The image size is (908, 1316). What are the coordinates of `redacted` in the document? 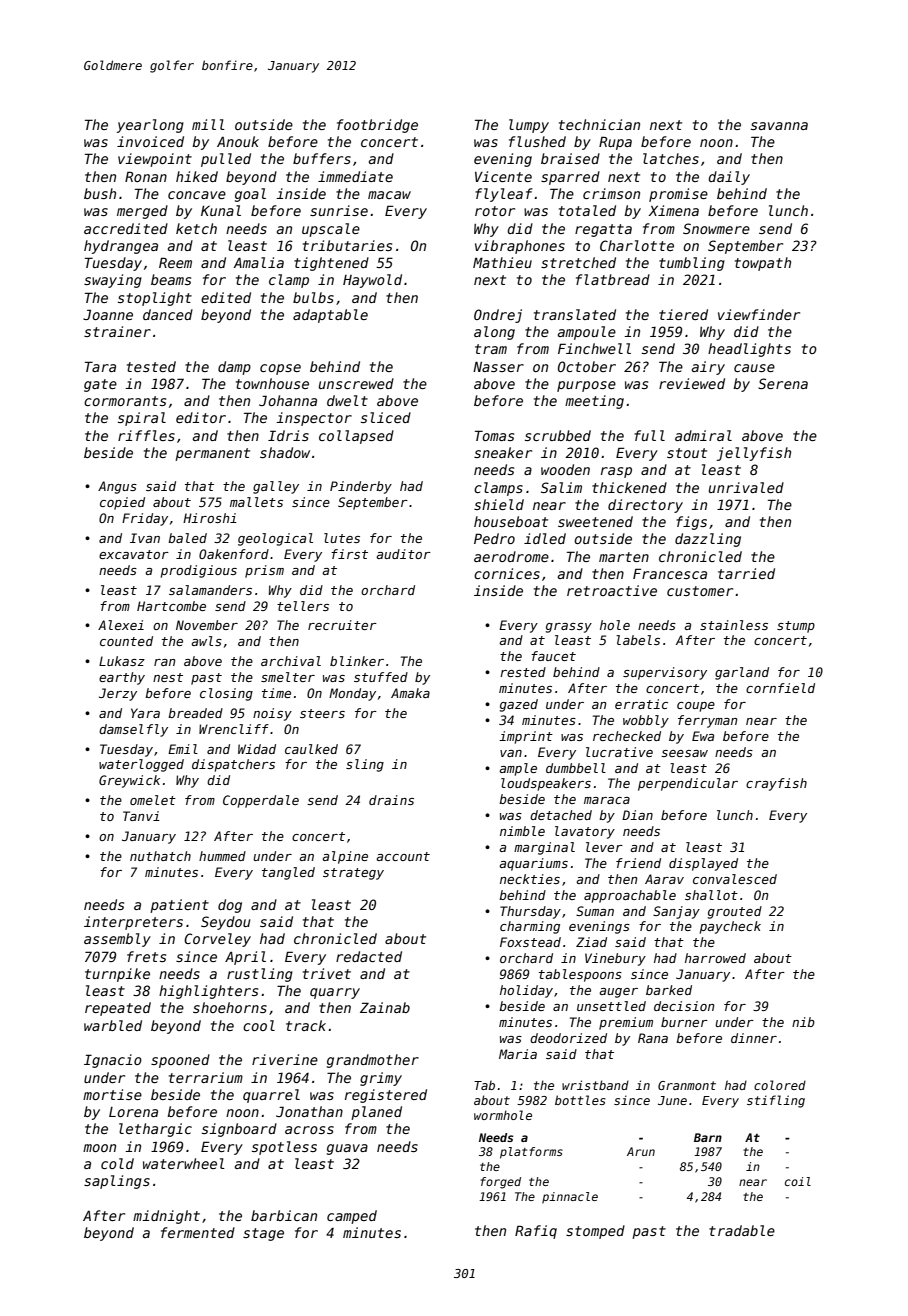 It's located at (369, 956).
